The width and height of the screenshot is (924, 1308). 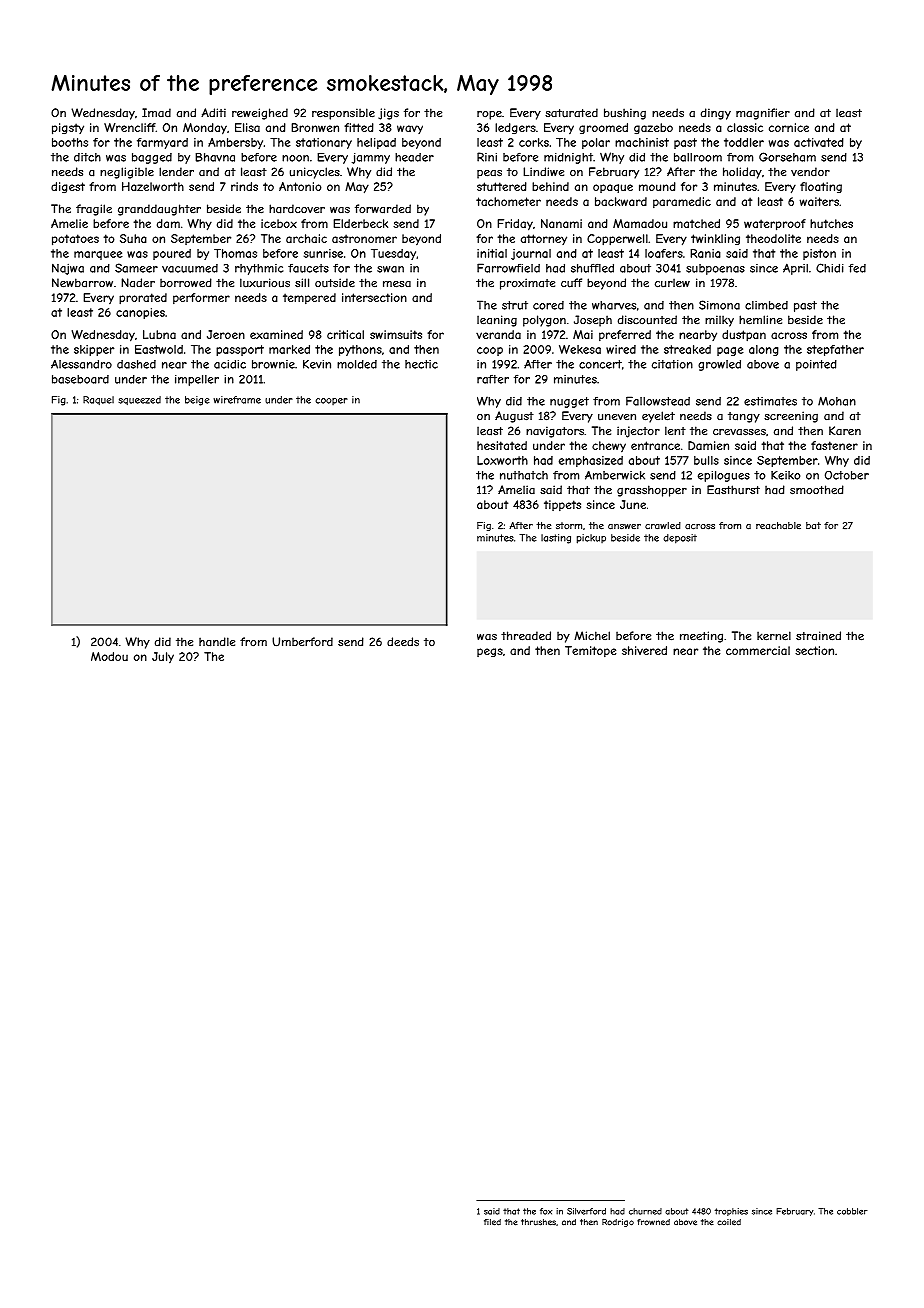 What do you see at coordinates (653, 1222) in the screenshot?
I see `frowned` at bounding box center [653, 1222].
